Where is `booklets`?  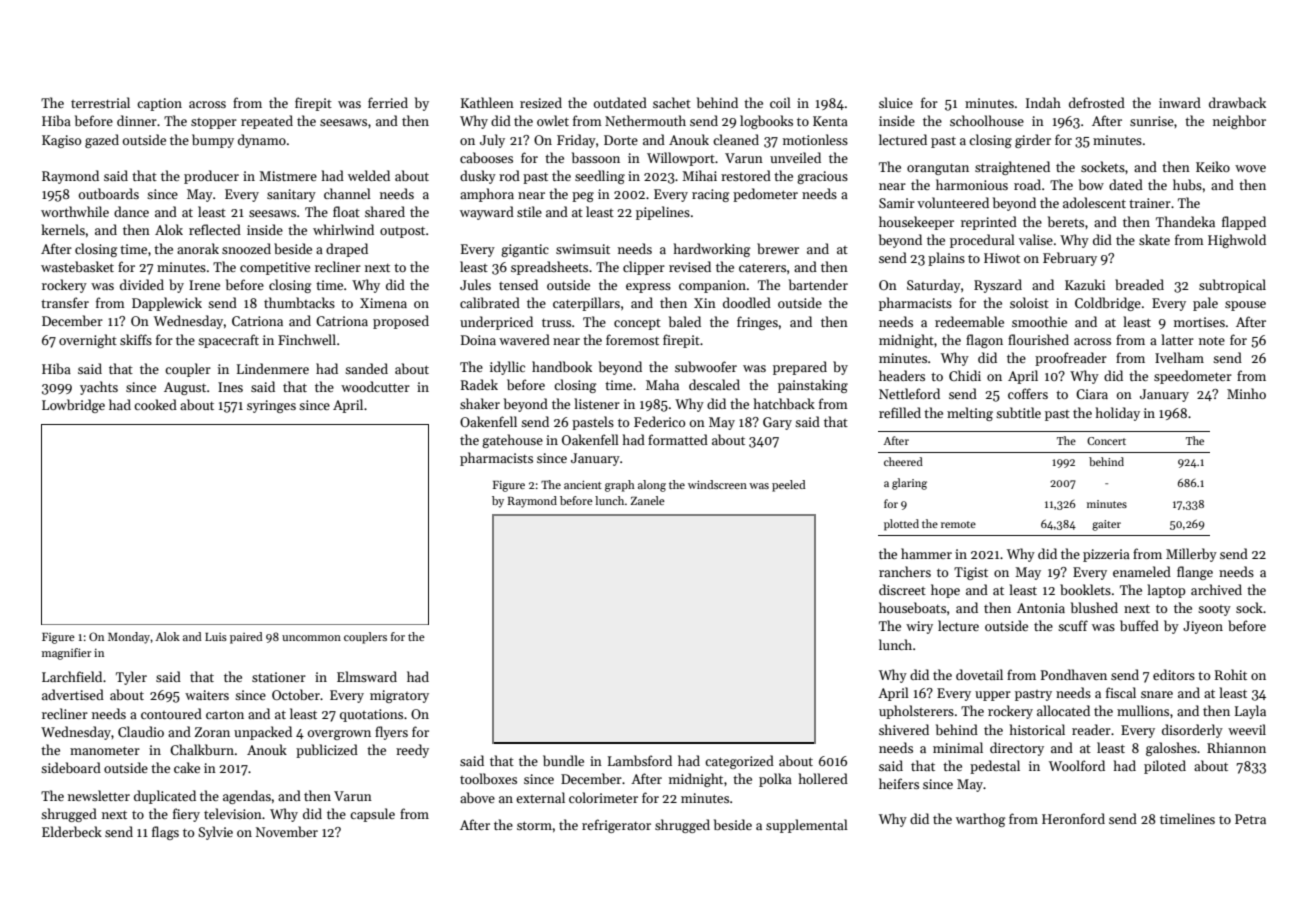 booklets is located at coordinates (1085, 589).
